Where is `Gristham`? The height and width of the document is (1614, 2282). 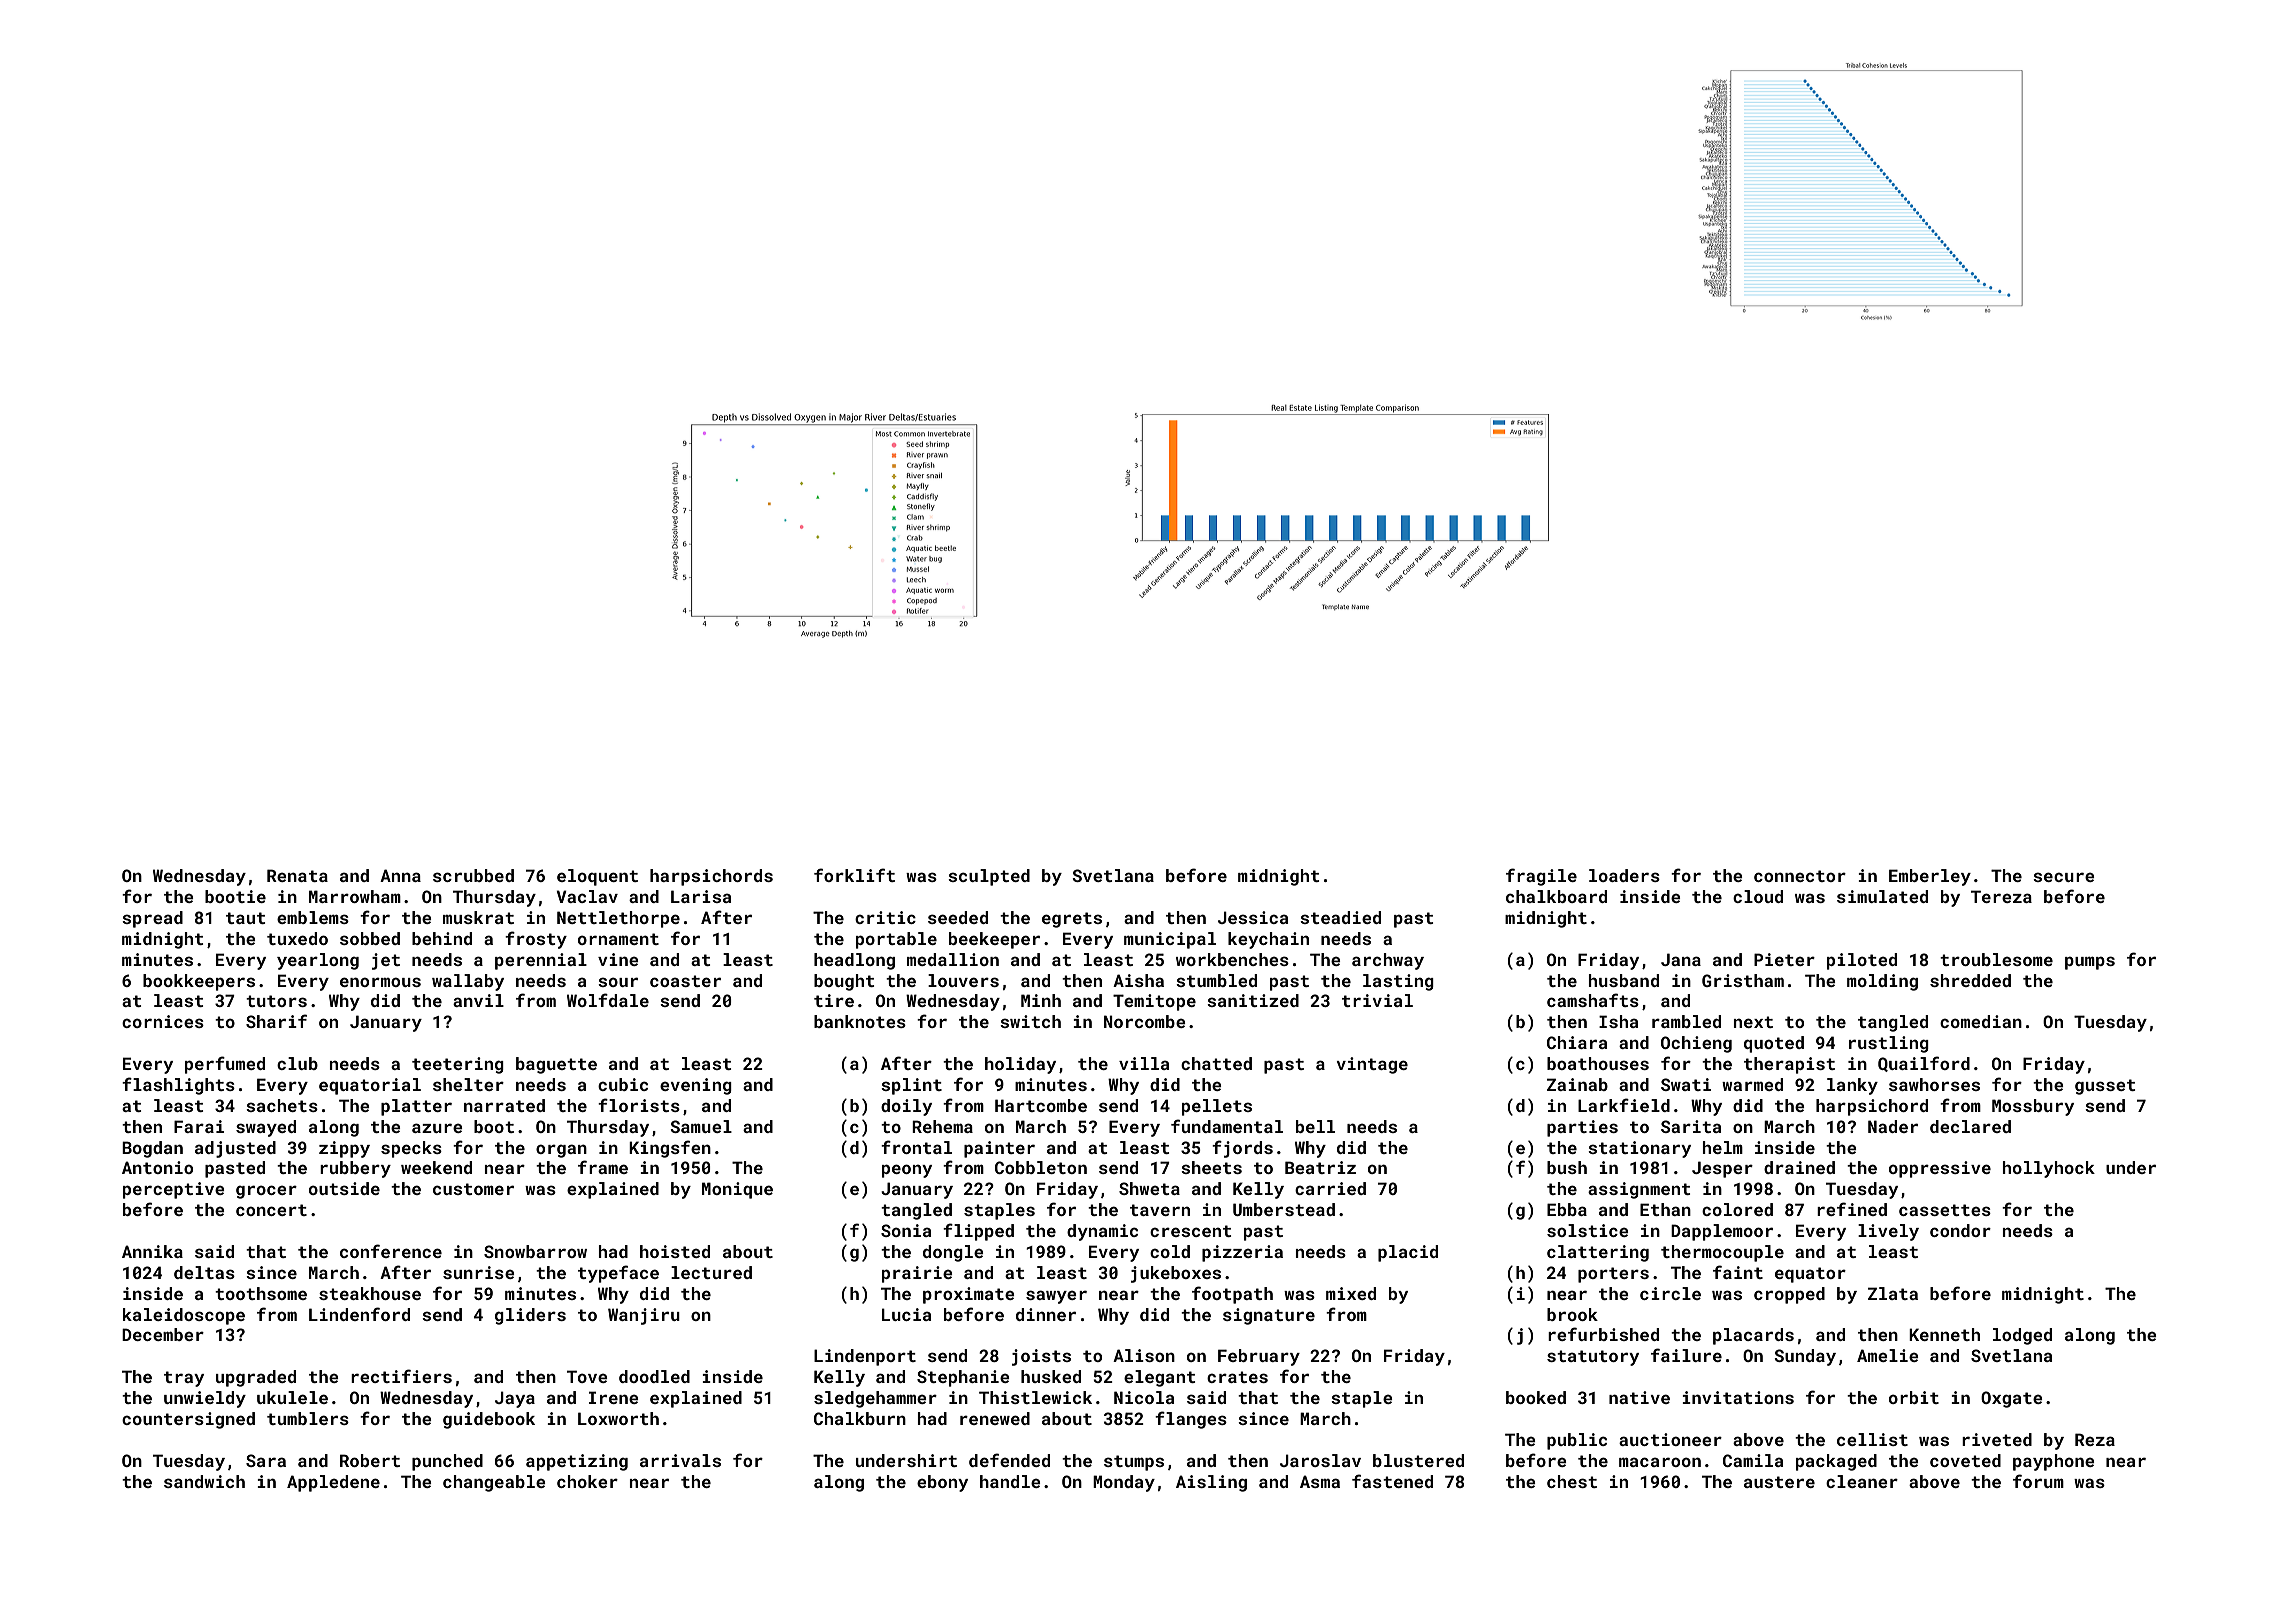 Gristham is located at coordinates (1743, 980).
